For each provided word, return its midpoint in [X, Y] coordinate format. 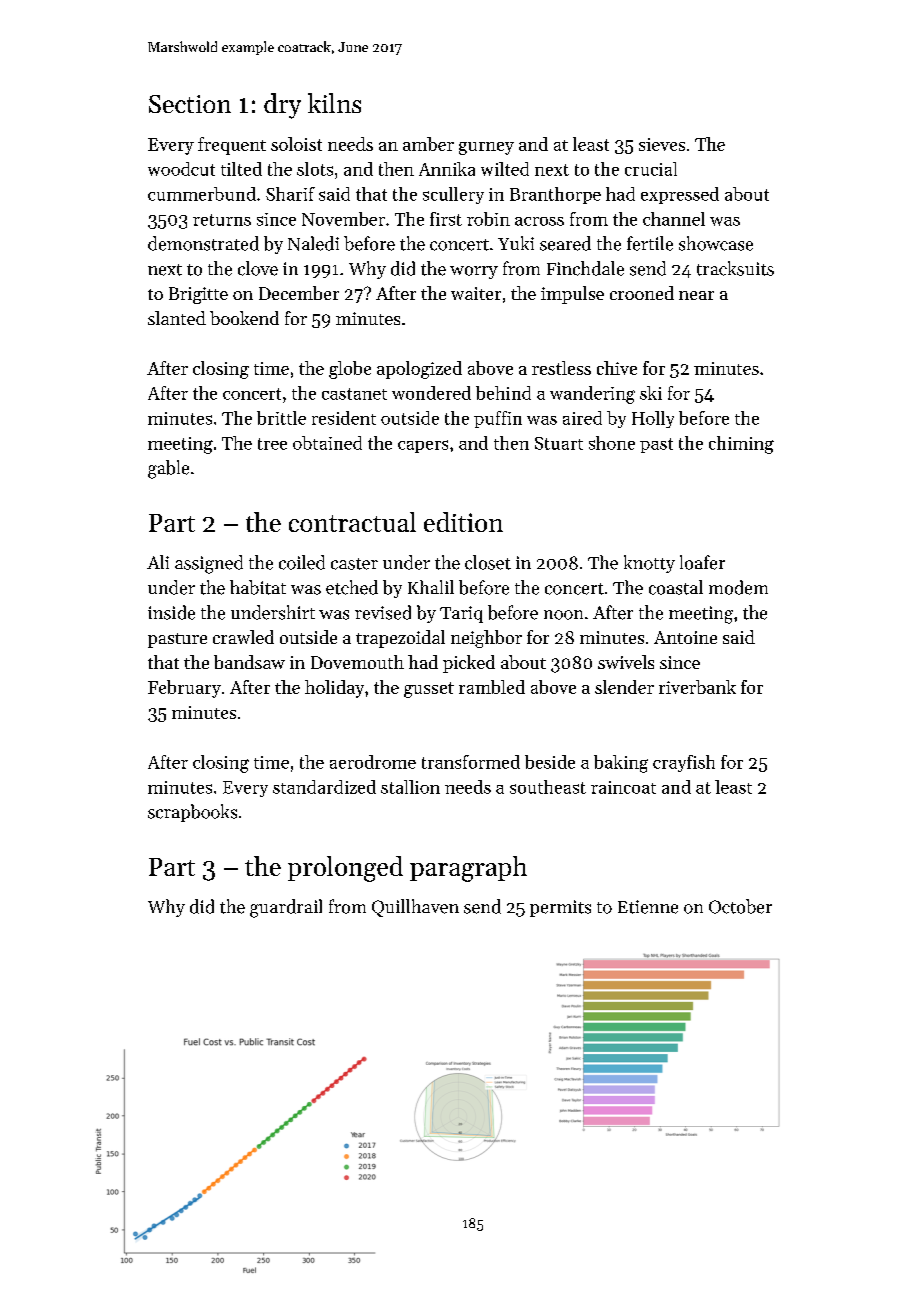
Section [190, 104]
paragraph [468, 869]
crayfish [684, 763]
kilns [334, 103]
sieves [662, 144]
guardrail [286, 908]
